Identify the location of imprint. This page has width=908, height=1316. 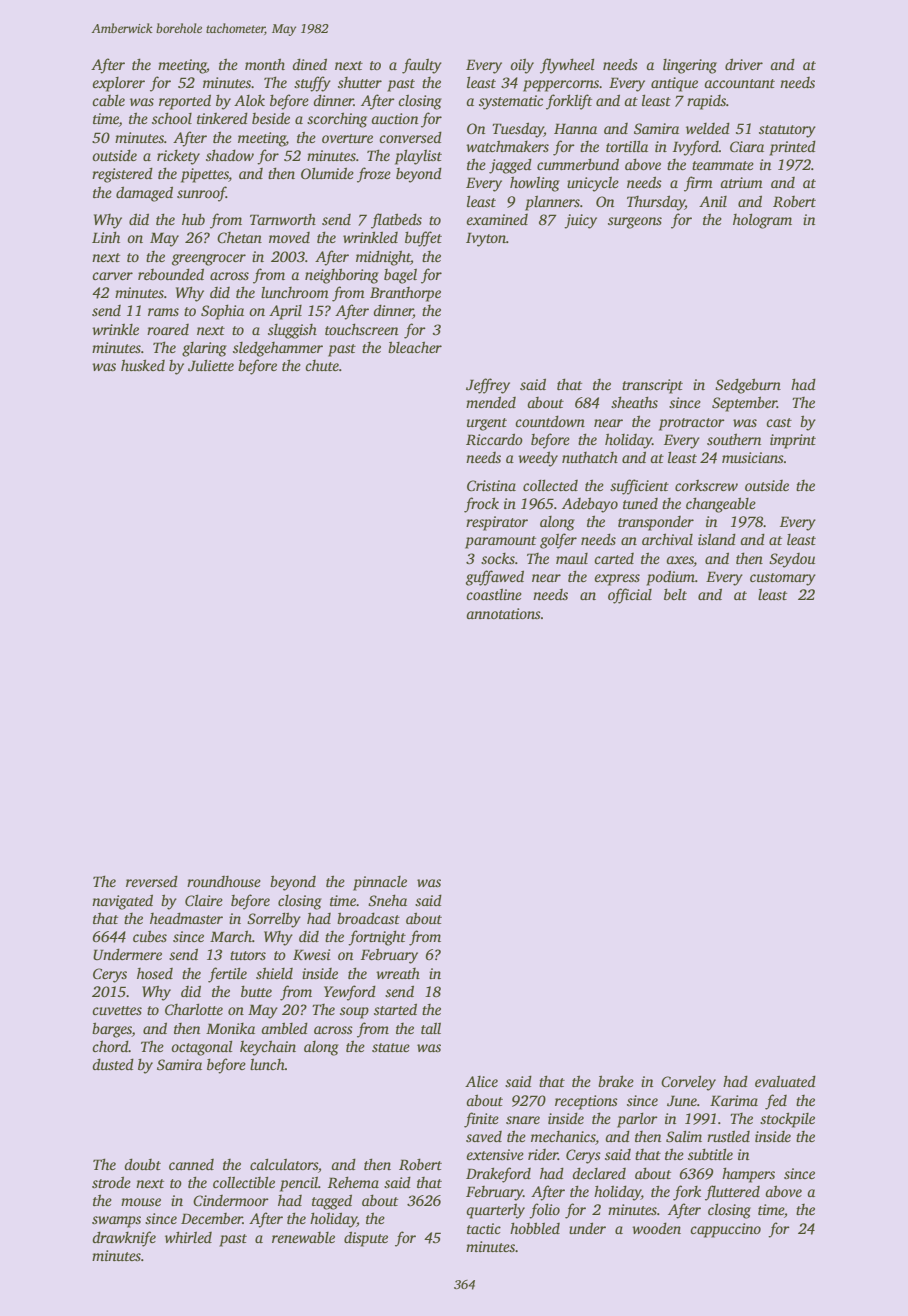
(793, 441).
